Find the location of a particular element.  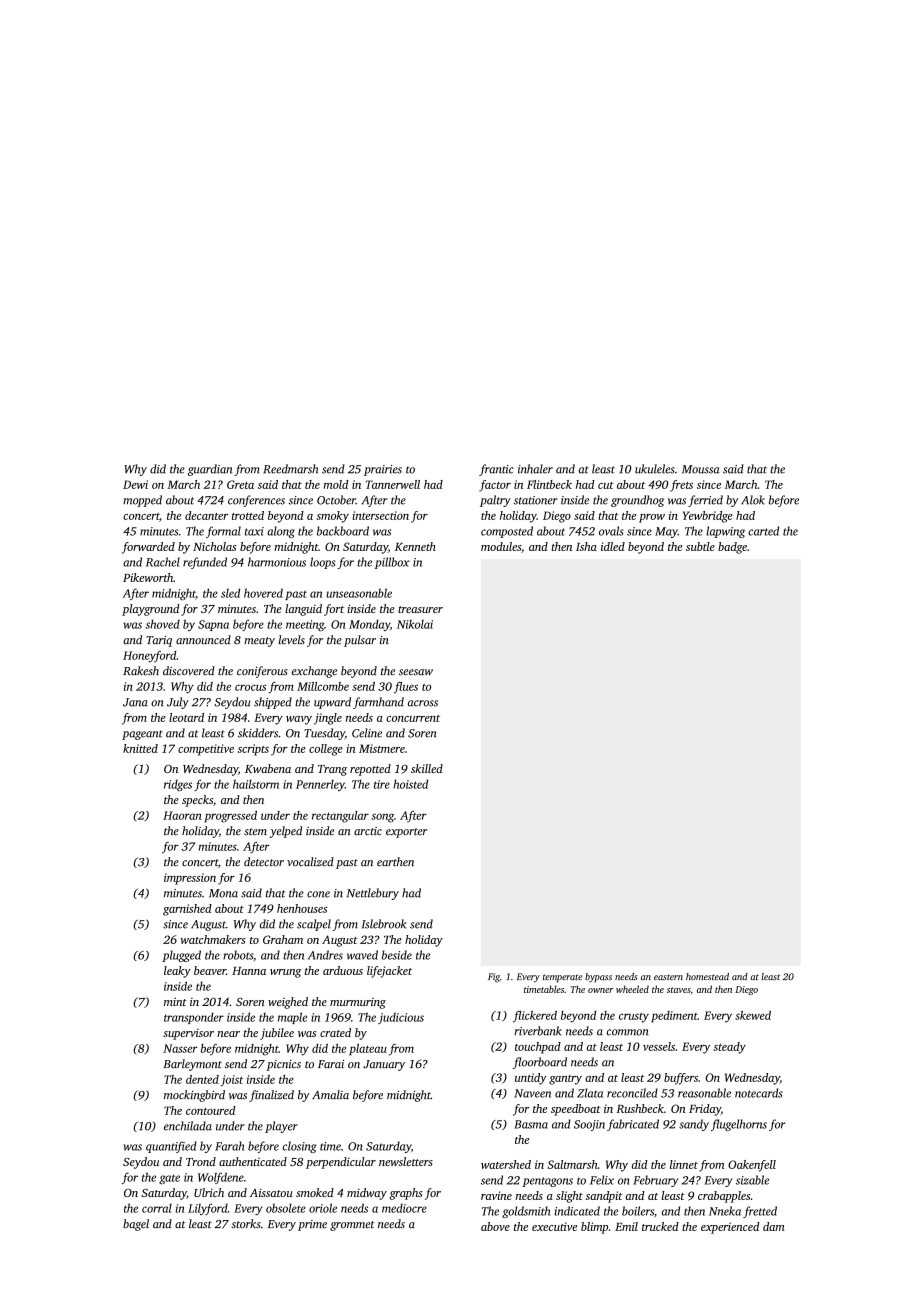

storks is located at coordinates (246, 1223).
